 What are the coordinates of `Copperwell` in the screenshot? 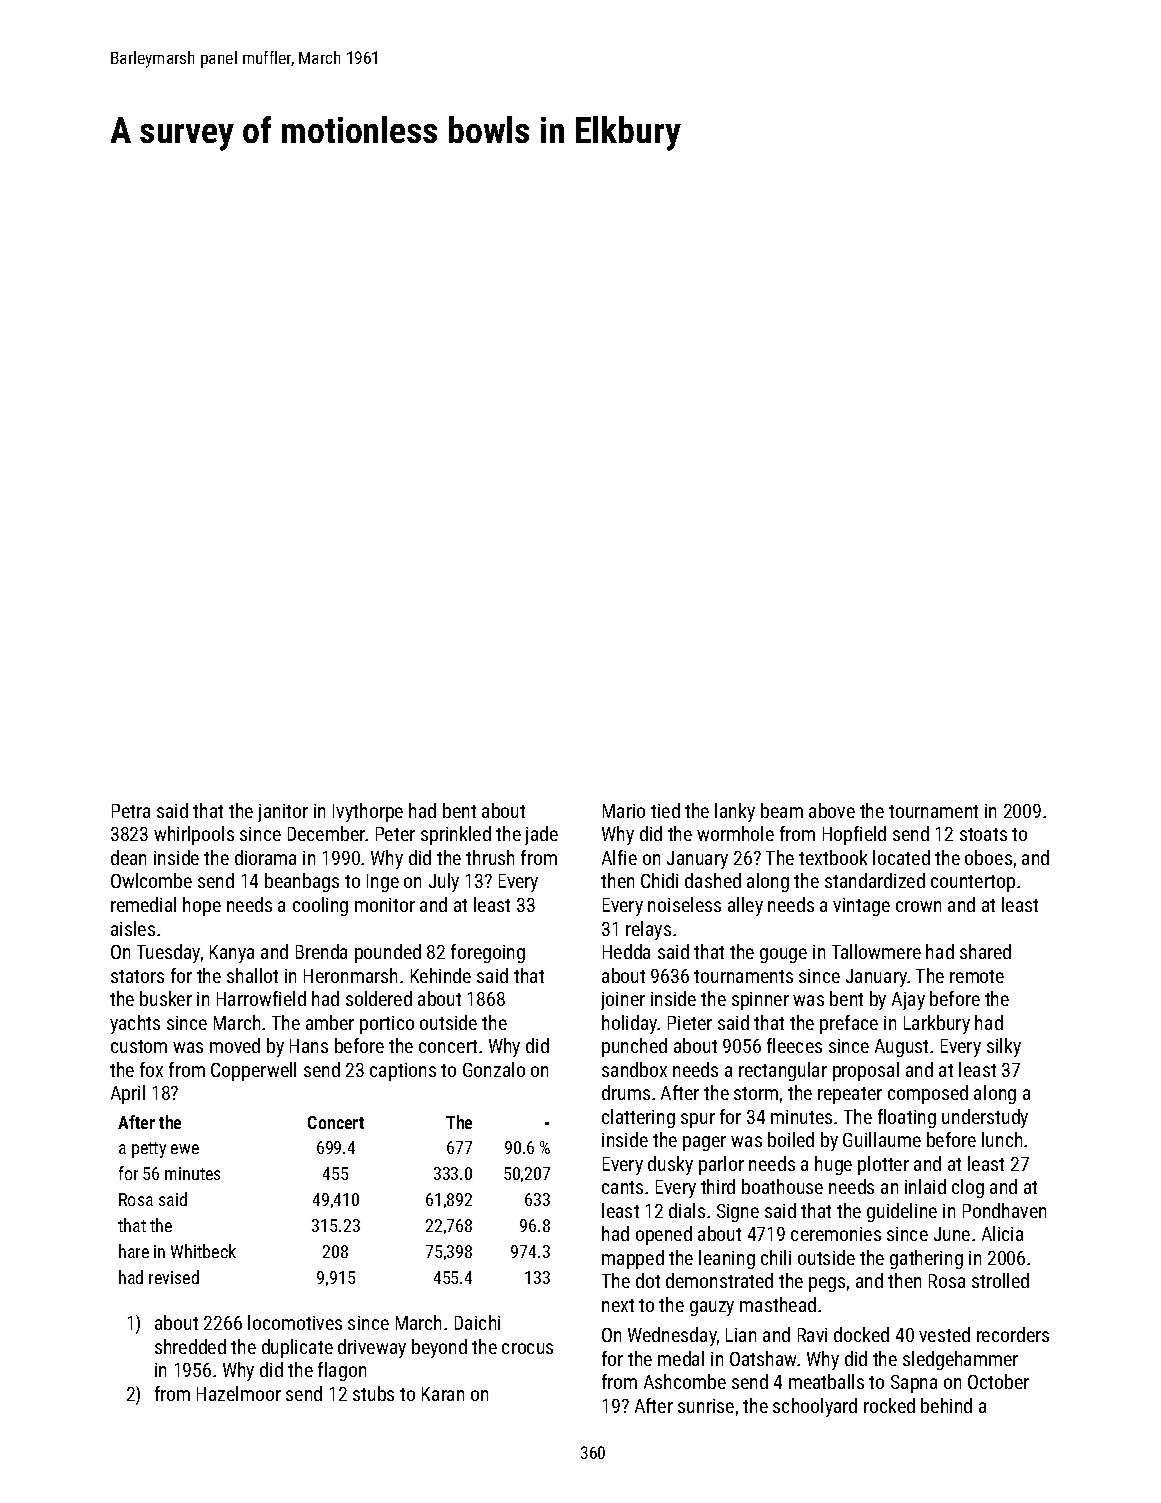 It's located at (253, 1071).
